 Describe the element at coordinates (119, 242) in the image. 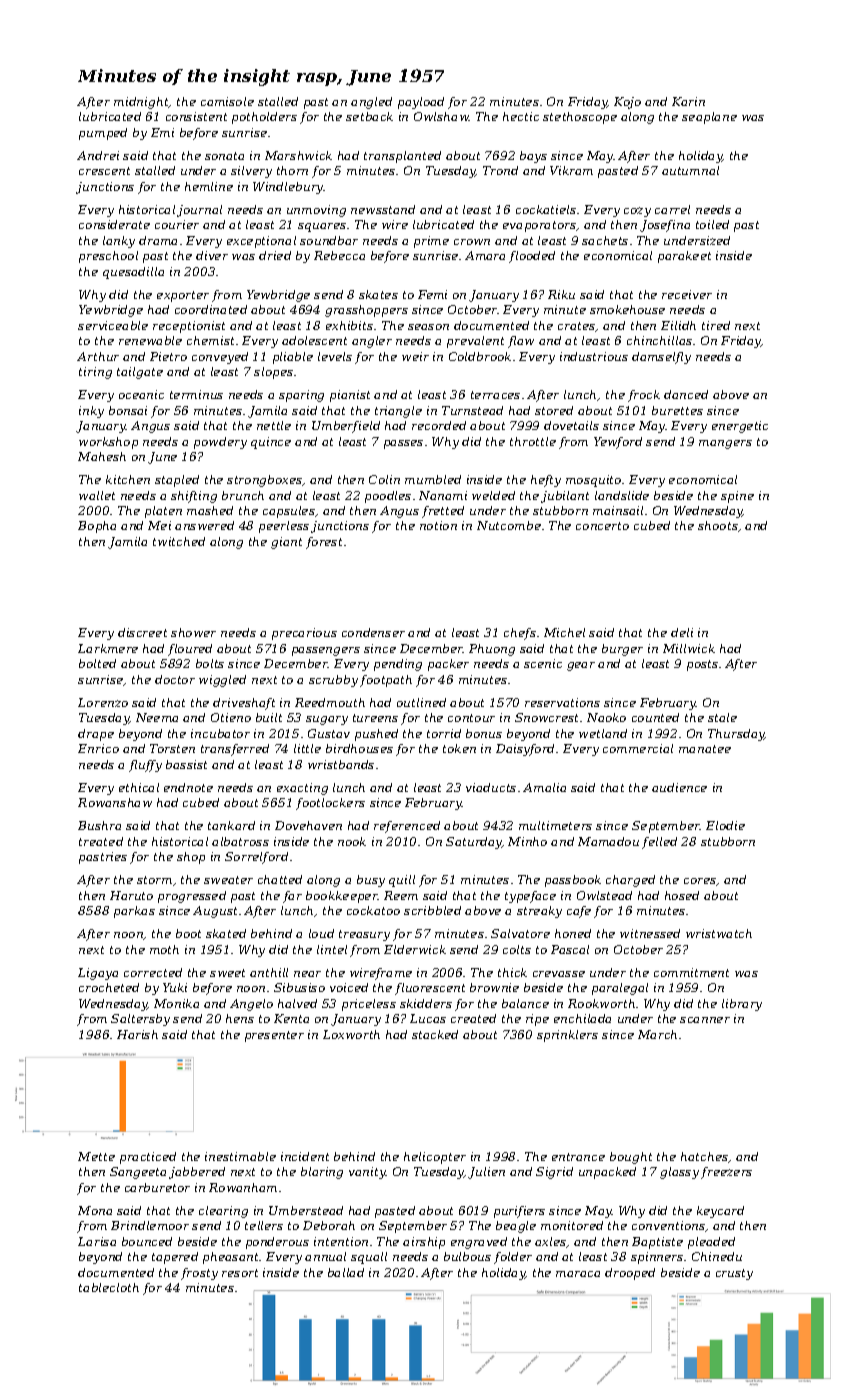

I see `lanky` at that location.
